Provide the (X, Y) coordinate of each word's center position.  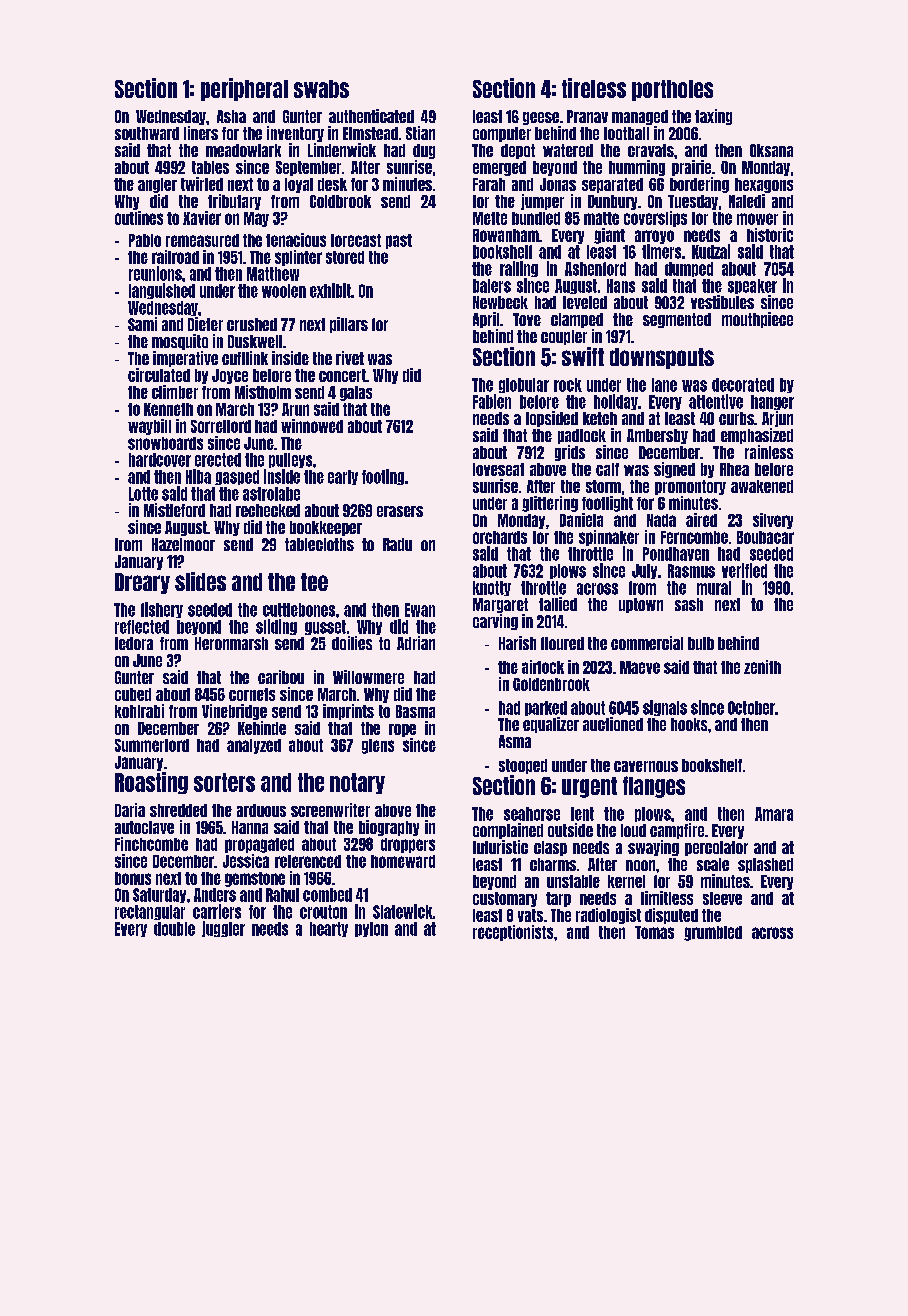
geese (541, 118)
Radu (397, 544)
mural (714, 588)
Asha (231, 116)
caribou (281, 677)
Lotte (143, 494)
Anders (215, 895)
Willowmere (368, 677)
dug (424, 151)
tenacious (296, 240)
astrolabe (271, 494)
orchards (500, 537)
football (626, 133)
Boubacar (765, 537)
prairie (691, 168)
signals (665, 708)
